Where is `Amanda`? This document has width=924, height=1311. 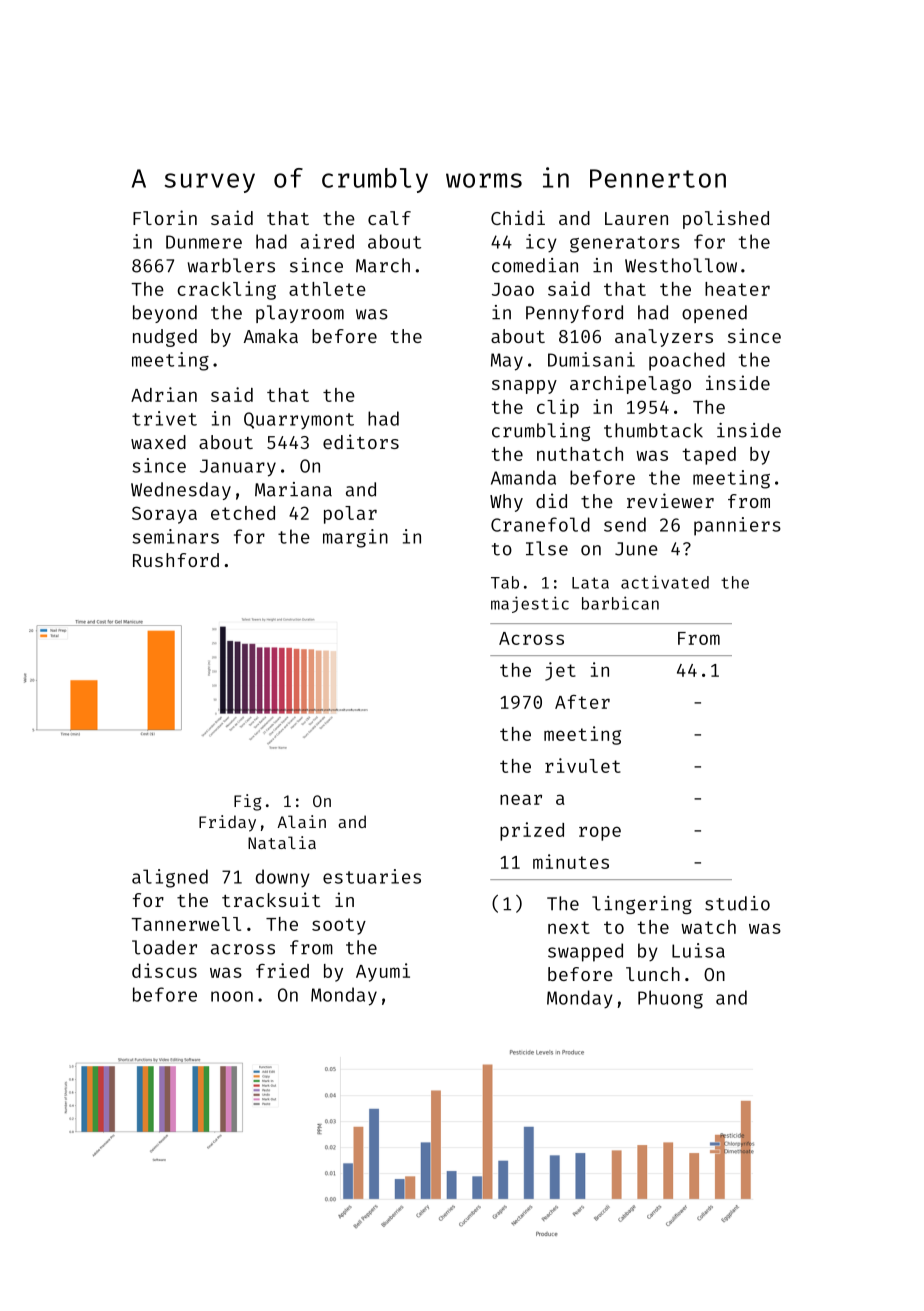 Amanda is located at coordinates (523, 477).
